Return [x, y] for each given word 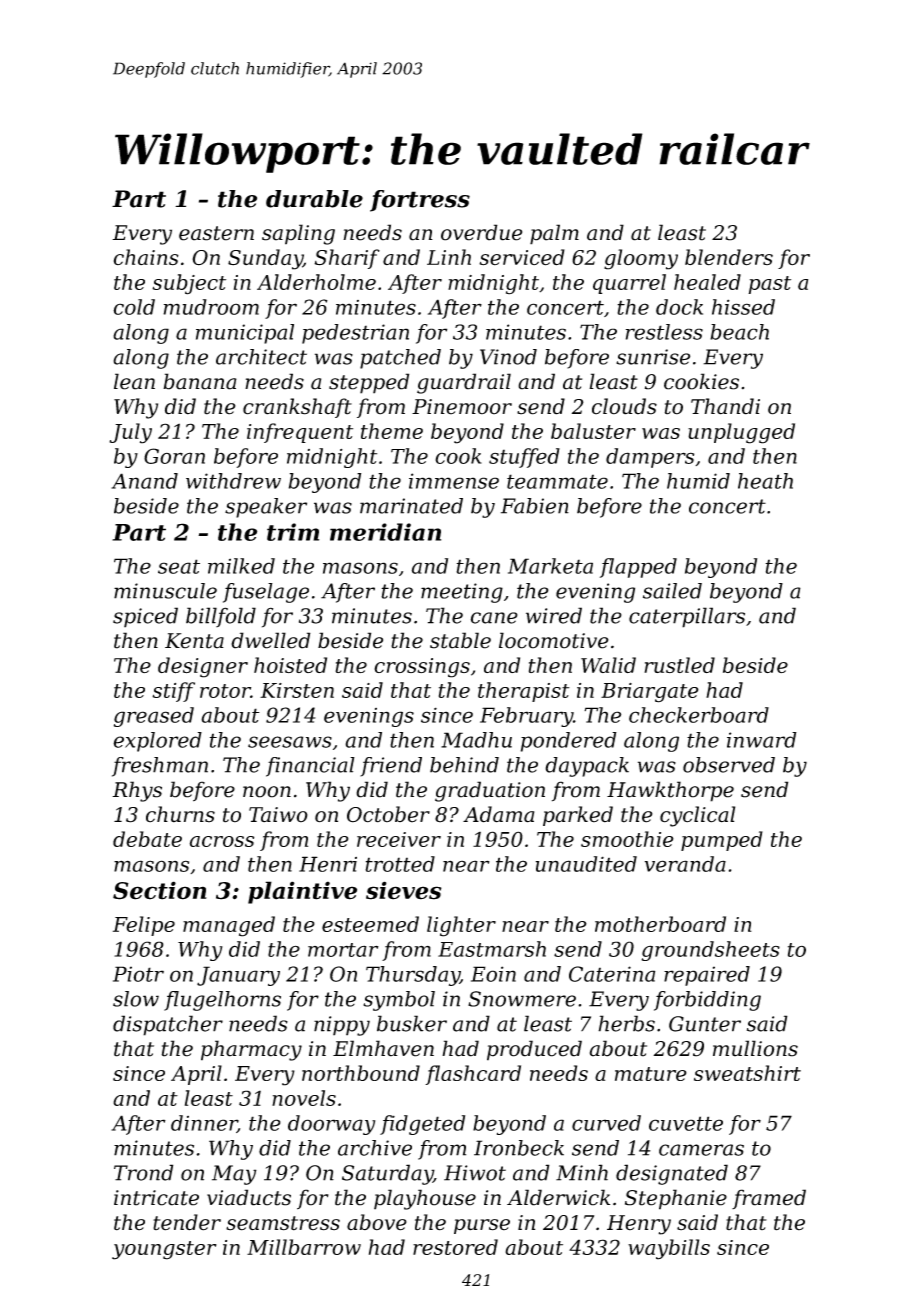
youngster [164, 1250]
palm [554, 234]
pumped [722, 841]
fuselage [266, 593]
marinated [411, 506]
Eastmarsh [492, 949]
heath [765, 481]
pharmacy [251, 1050]
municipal [245, 334]
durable [314, 199]
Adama [498, 814]
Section [160, 890]
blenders [729, 257]
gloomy [641, 259]
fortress [420, 201]
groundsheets [710, 951]
